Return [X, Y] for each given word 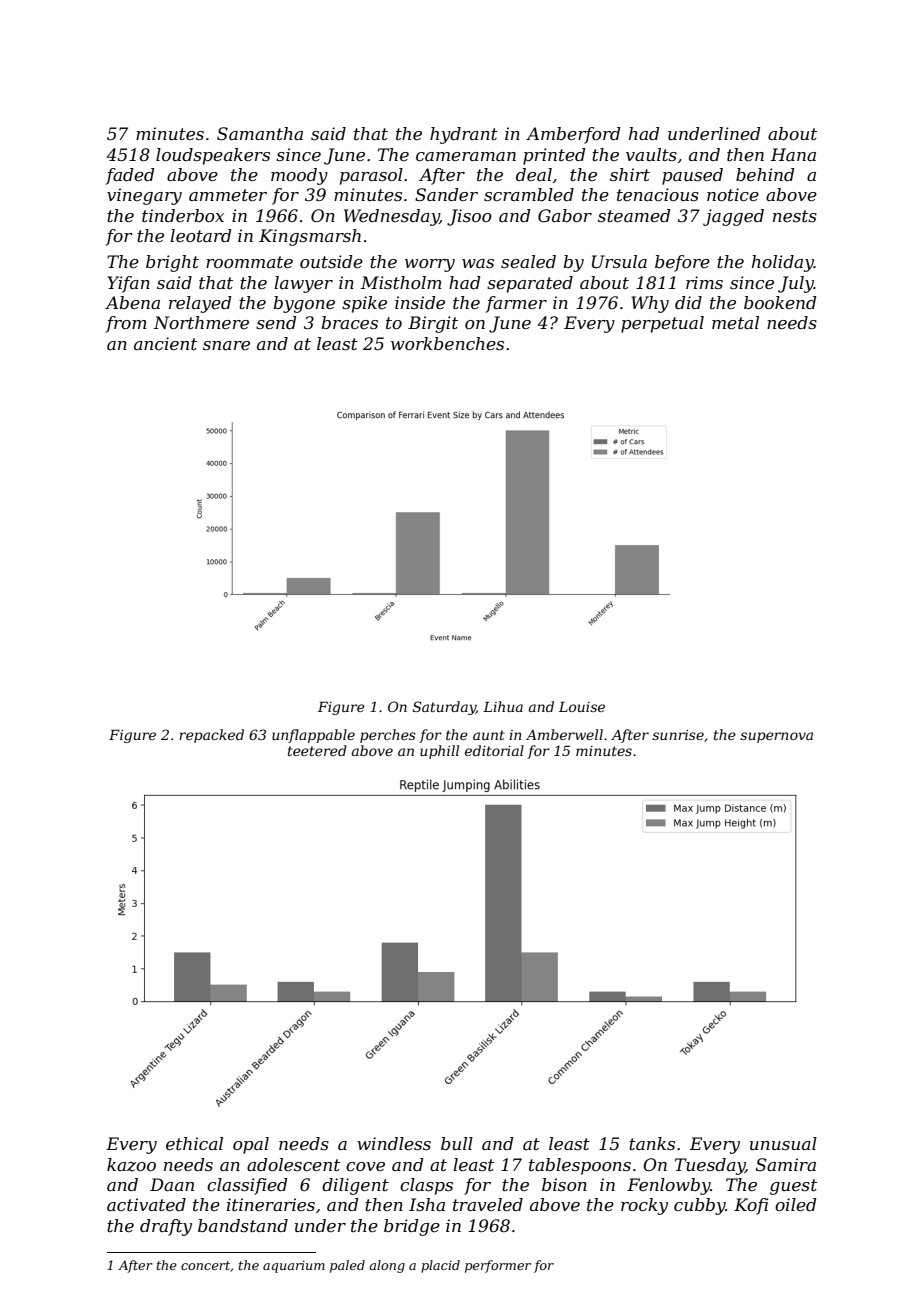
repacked [211, 736]
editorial [494, 750]
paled [347, 1266]
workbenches [447, 343]
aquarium [294, 1266]
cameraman [466, 156]
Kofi [751, 1206]
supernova [776, 737]
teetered [317, 750]
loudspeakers [213, 156]
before [682, 263]
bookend [780, 302]
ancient [165, 343]
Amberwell [564, 734]
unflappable [313, 736]
